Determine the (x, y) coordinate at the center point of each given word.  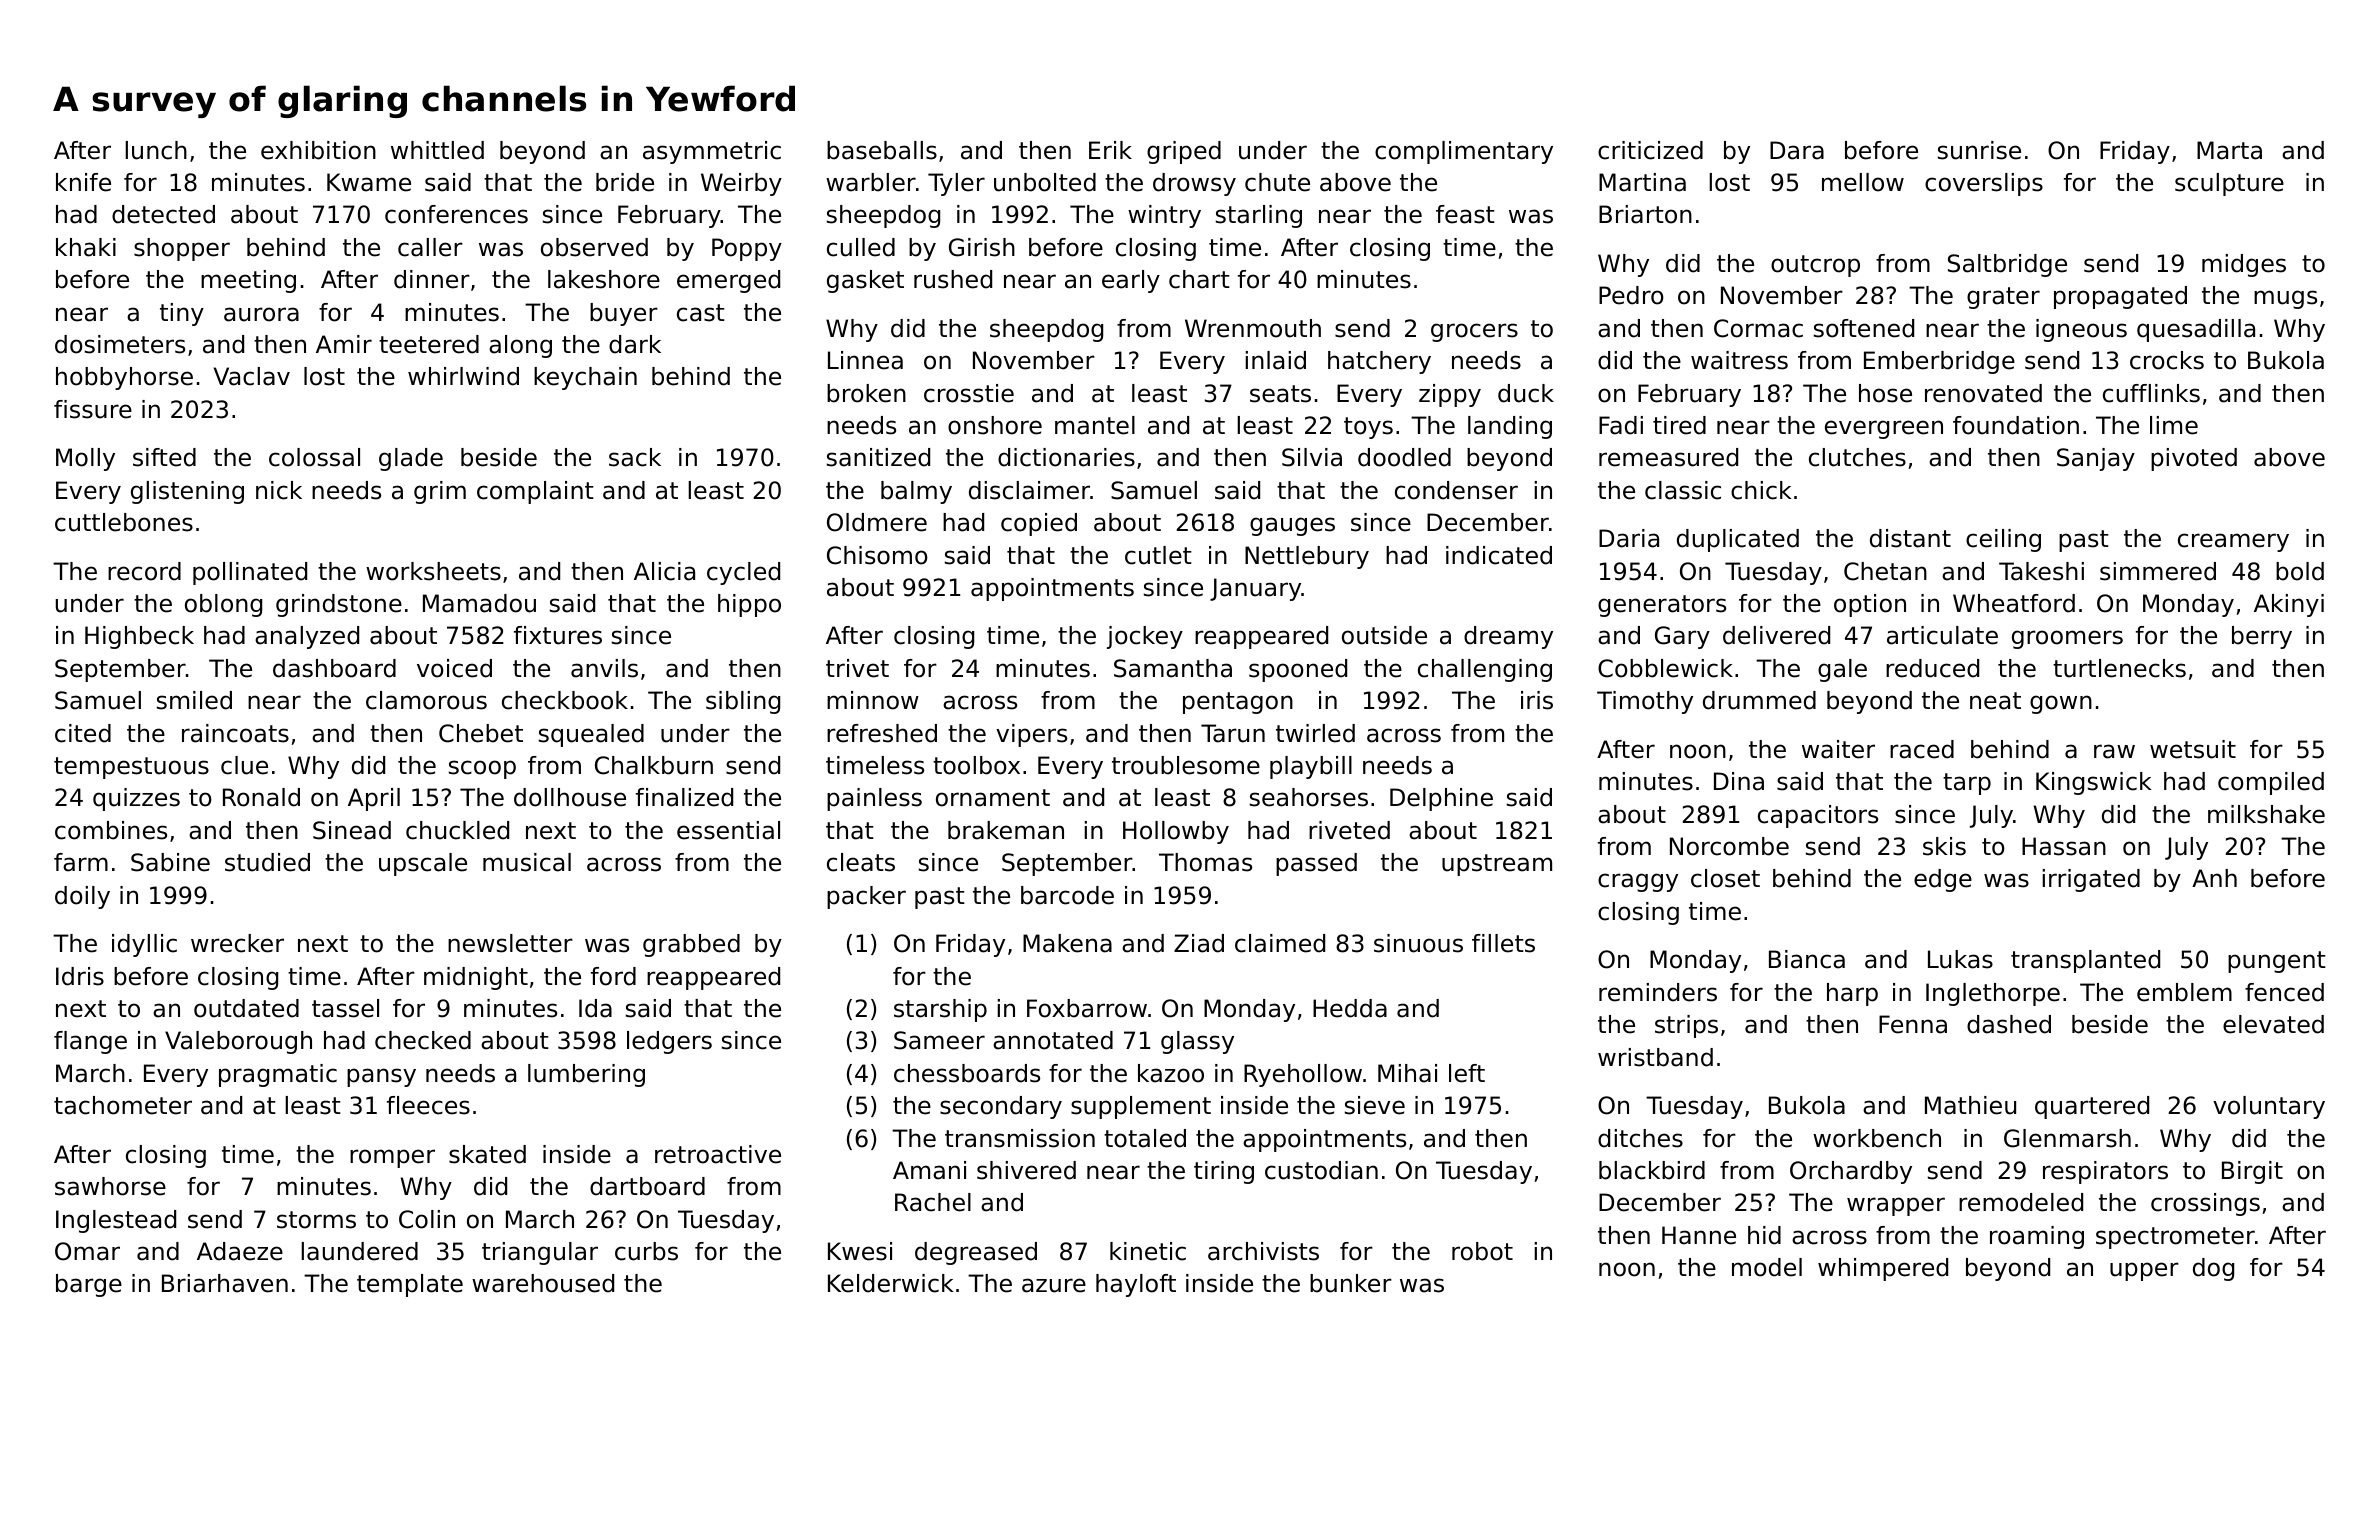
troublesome (1186, 765)
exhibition (318, 150)
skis (1944, 846)
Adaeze (240, 1251)
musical (527, 862)
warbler (871, 182)
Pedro (1631, 295)
